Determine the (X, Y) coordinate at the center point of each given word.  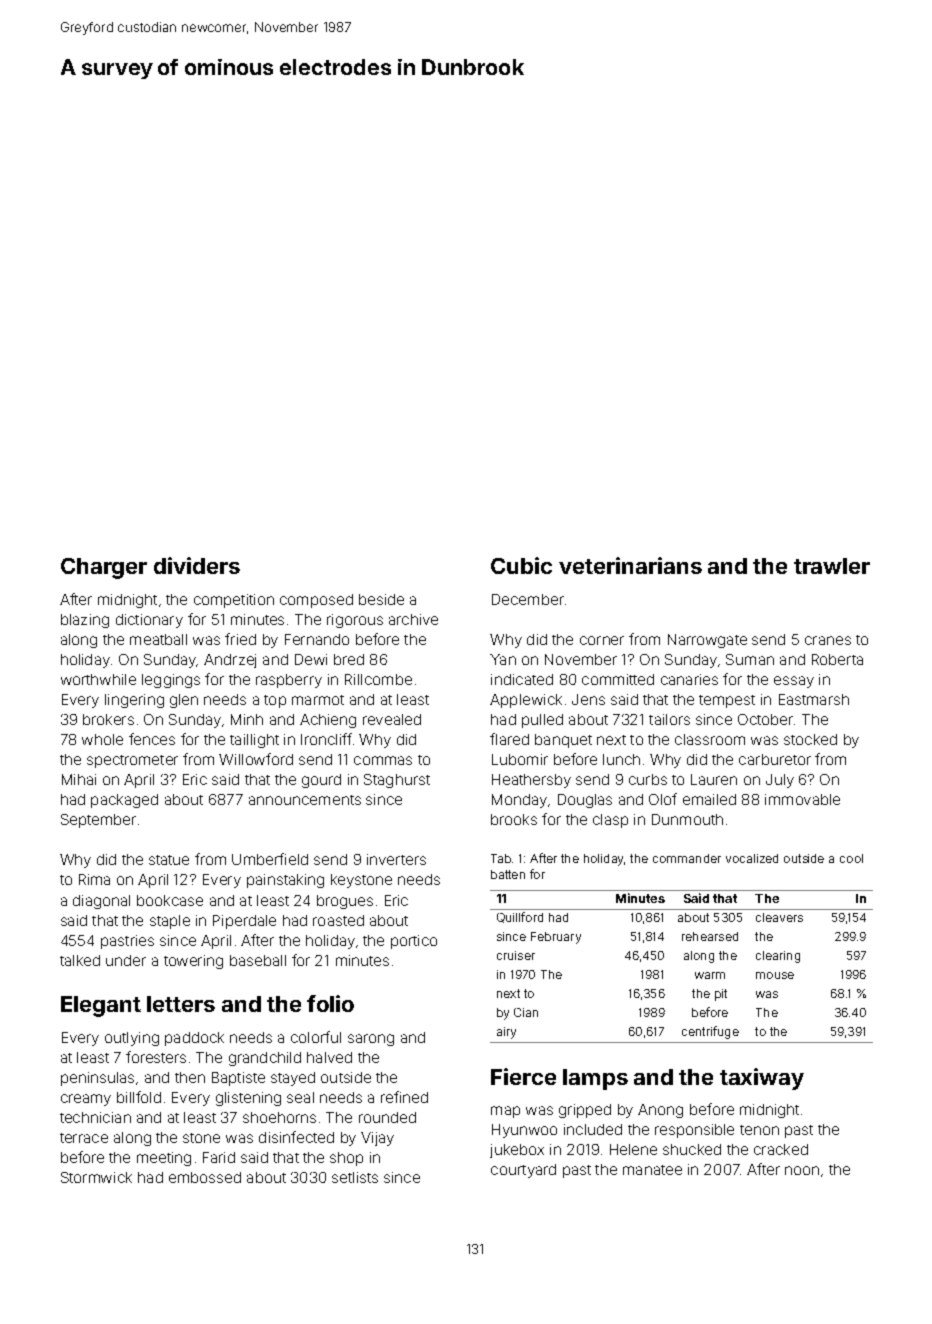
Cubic (521, 565)
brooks (514, 819)
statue (169, 860)
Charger (104, 568)
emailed (709, 799)
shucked (692, 1149)
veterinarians (630, 565)
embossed (205, 1177)
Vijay (377, 1139)
